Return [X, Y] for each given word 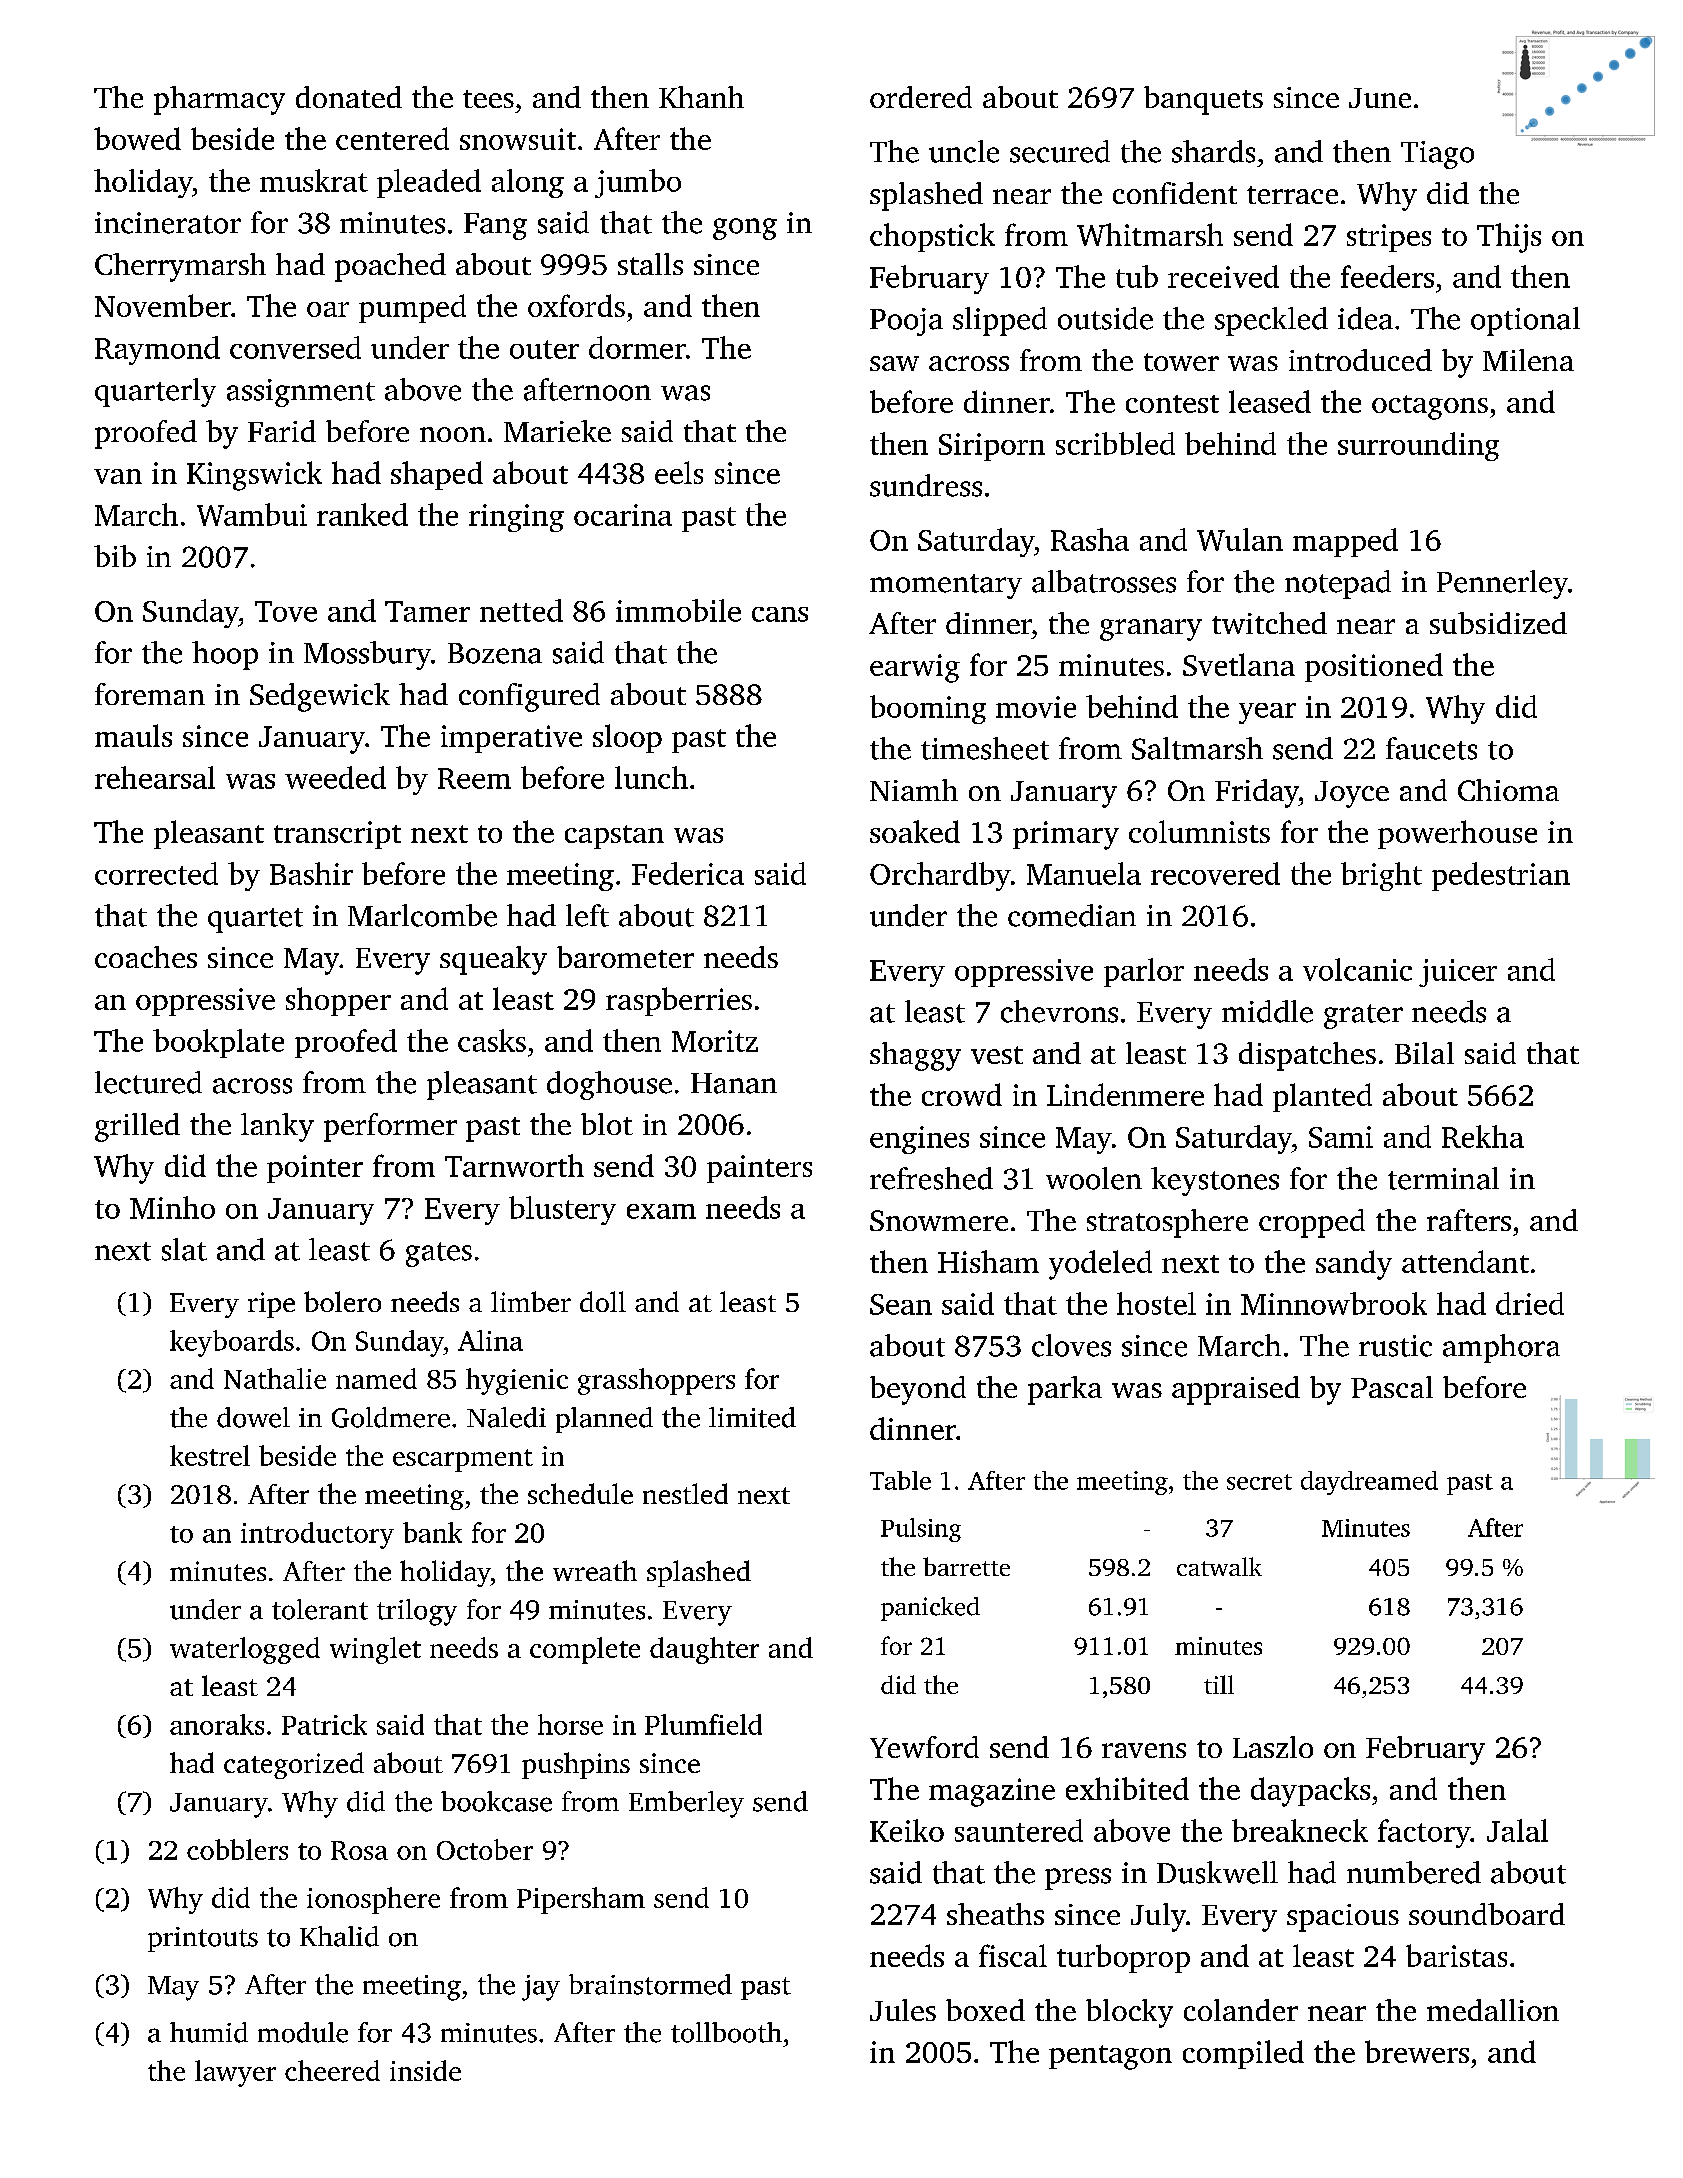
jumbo [638, 183]
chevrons [1059, 1011]
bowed [137, 138]
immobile [678, 610]
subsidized [1498, 623]
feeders [1387, 276]
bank [432, 1532]
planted [1322, 1097]
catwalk [1219, 1566]
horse [570, 1724]
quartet [255, 920]
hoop [225, 655]
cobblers [237, 1849]
